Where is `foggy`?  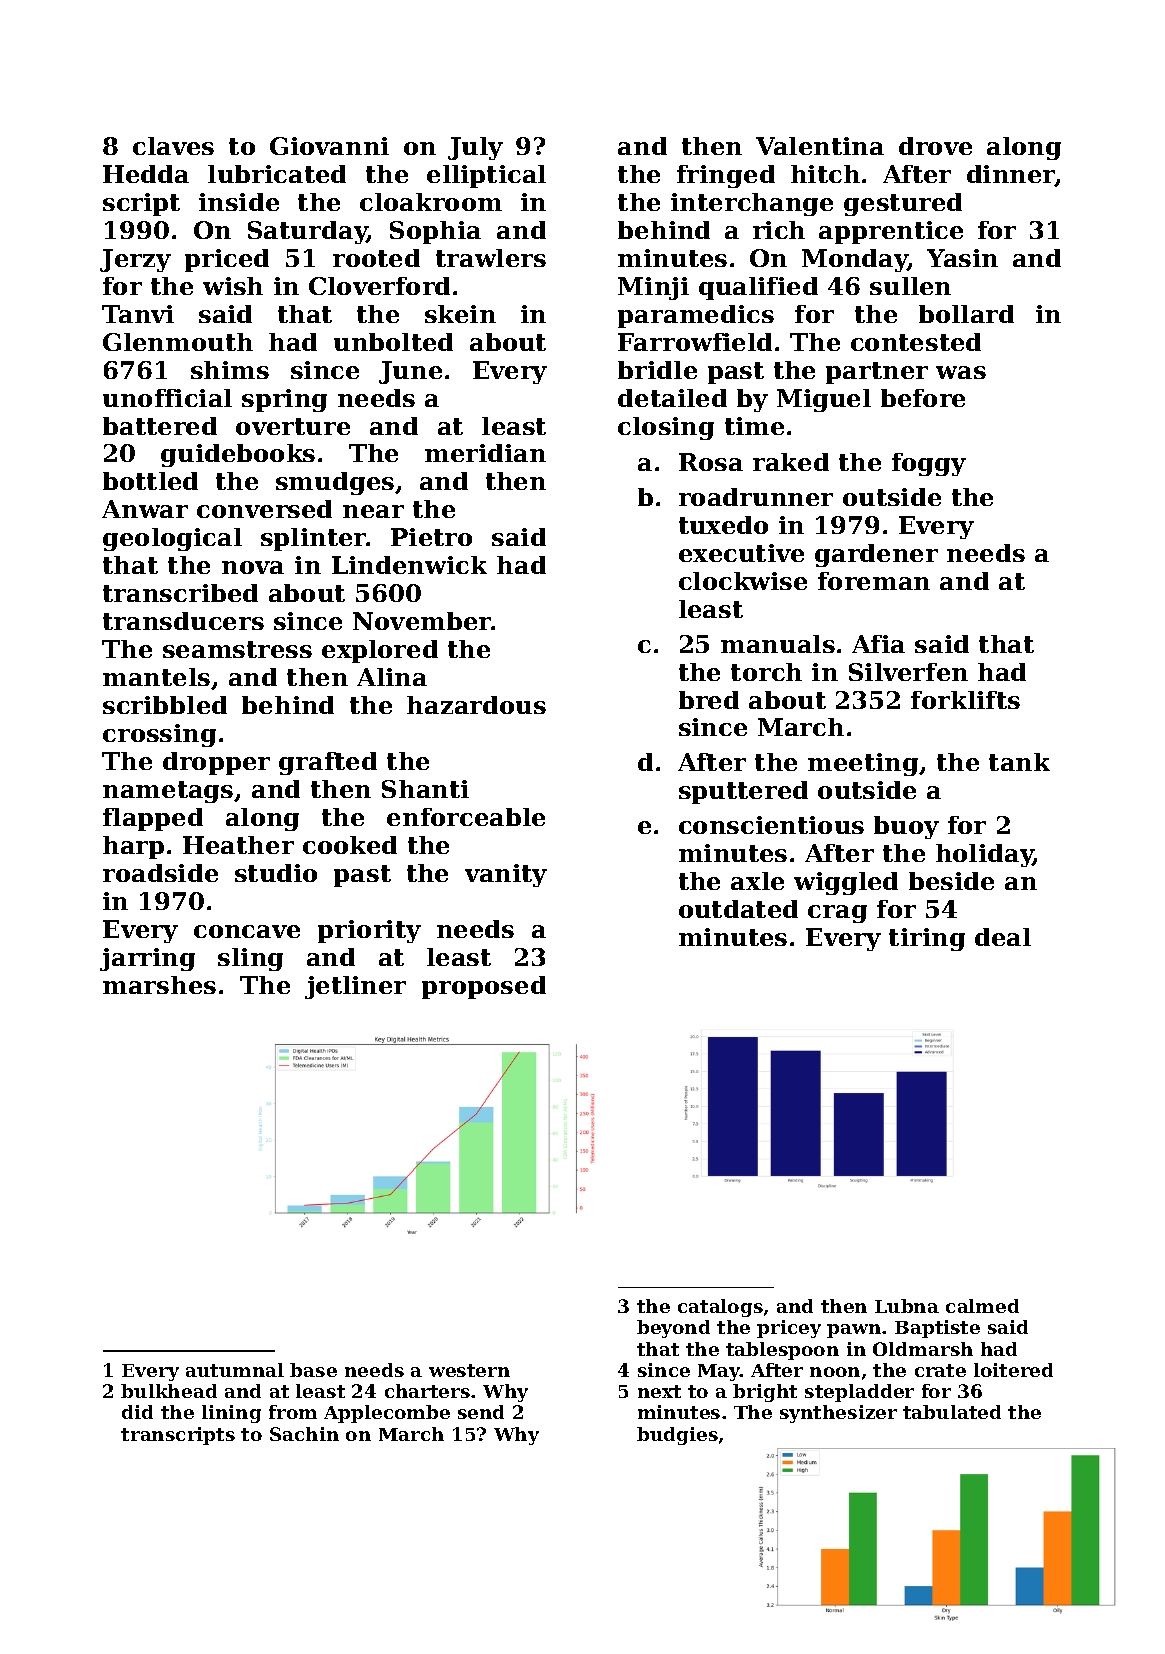
foggy is located at coordinates (929, 464).
